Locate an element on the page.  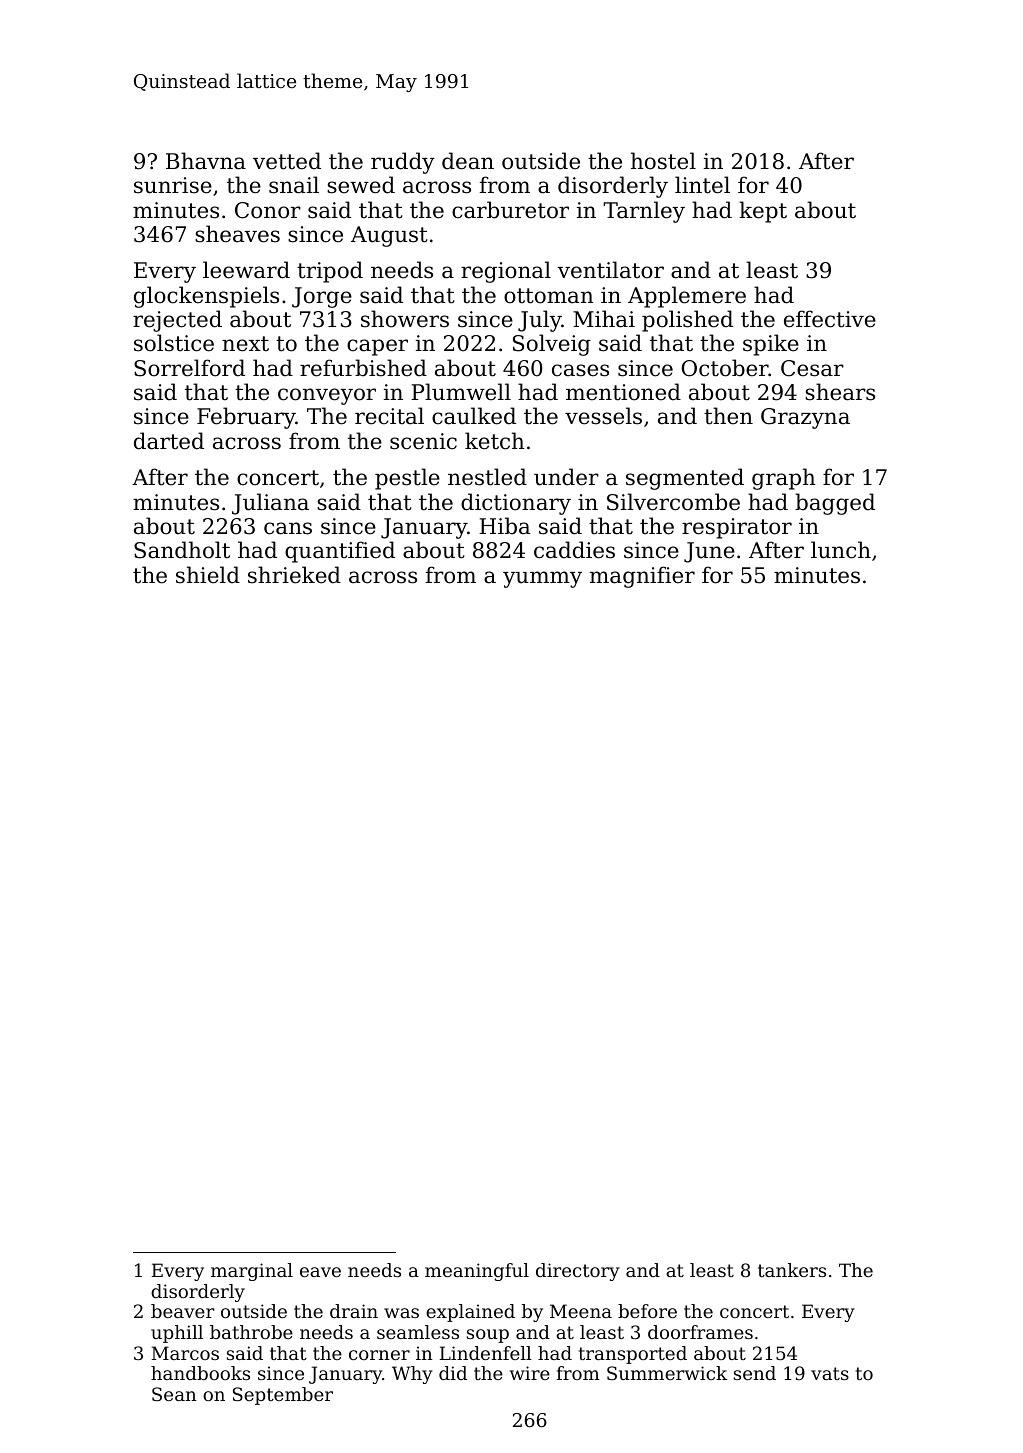
darted is located at coordinates (169, 441).
